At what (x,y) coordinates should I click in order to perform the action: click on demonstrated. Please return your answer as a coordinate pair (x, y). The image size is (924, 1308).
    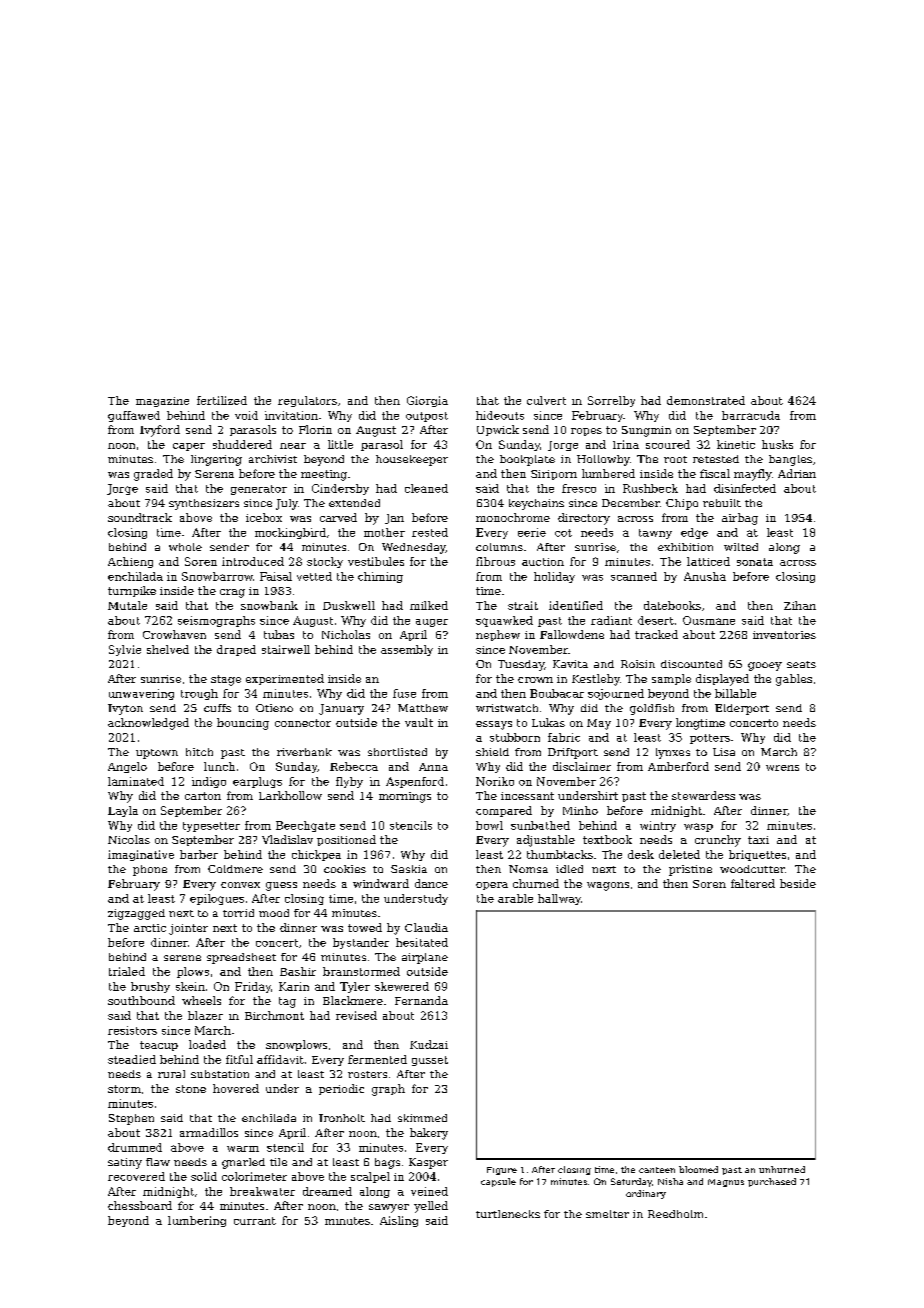
    Looking at the image, I should click on (706, 400).
